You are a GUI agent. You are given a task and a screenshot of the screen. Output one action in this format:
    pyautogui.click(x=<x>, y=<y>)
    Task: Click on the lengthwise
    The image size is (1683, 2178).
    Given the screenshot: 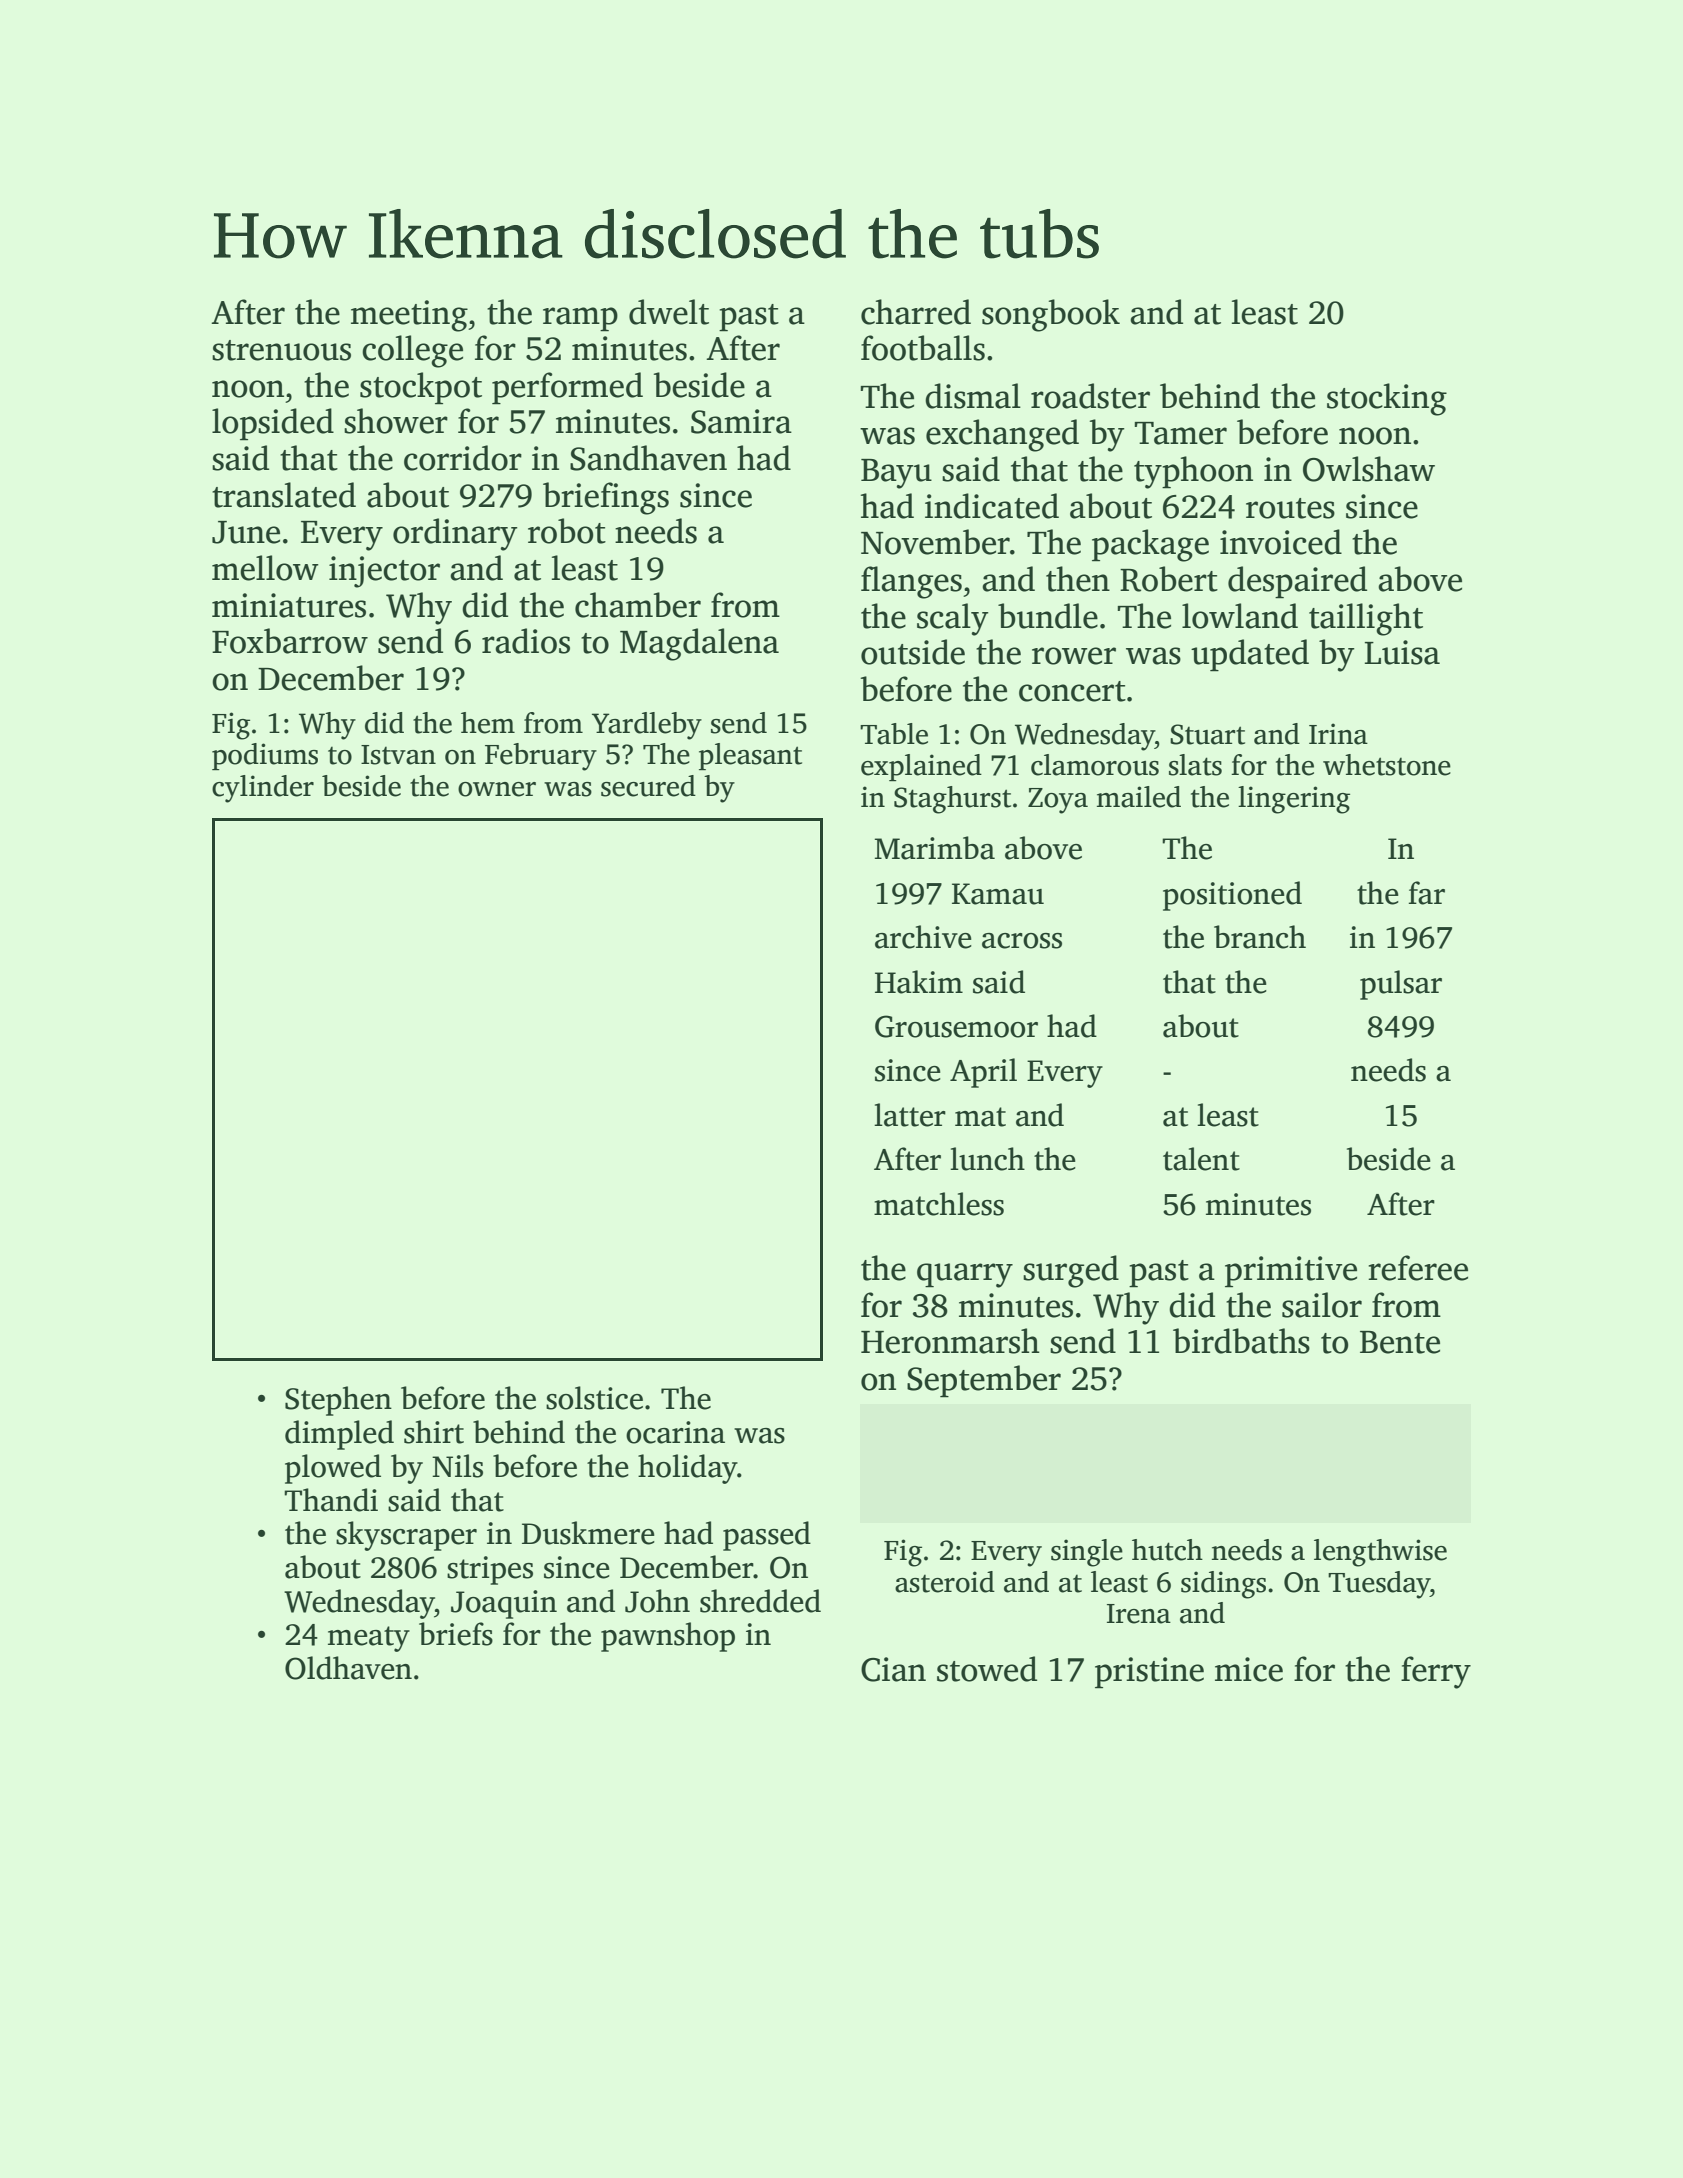 What is the action you would take?
    pyautogui.click(x=1380, y=1553)
